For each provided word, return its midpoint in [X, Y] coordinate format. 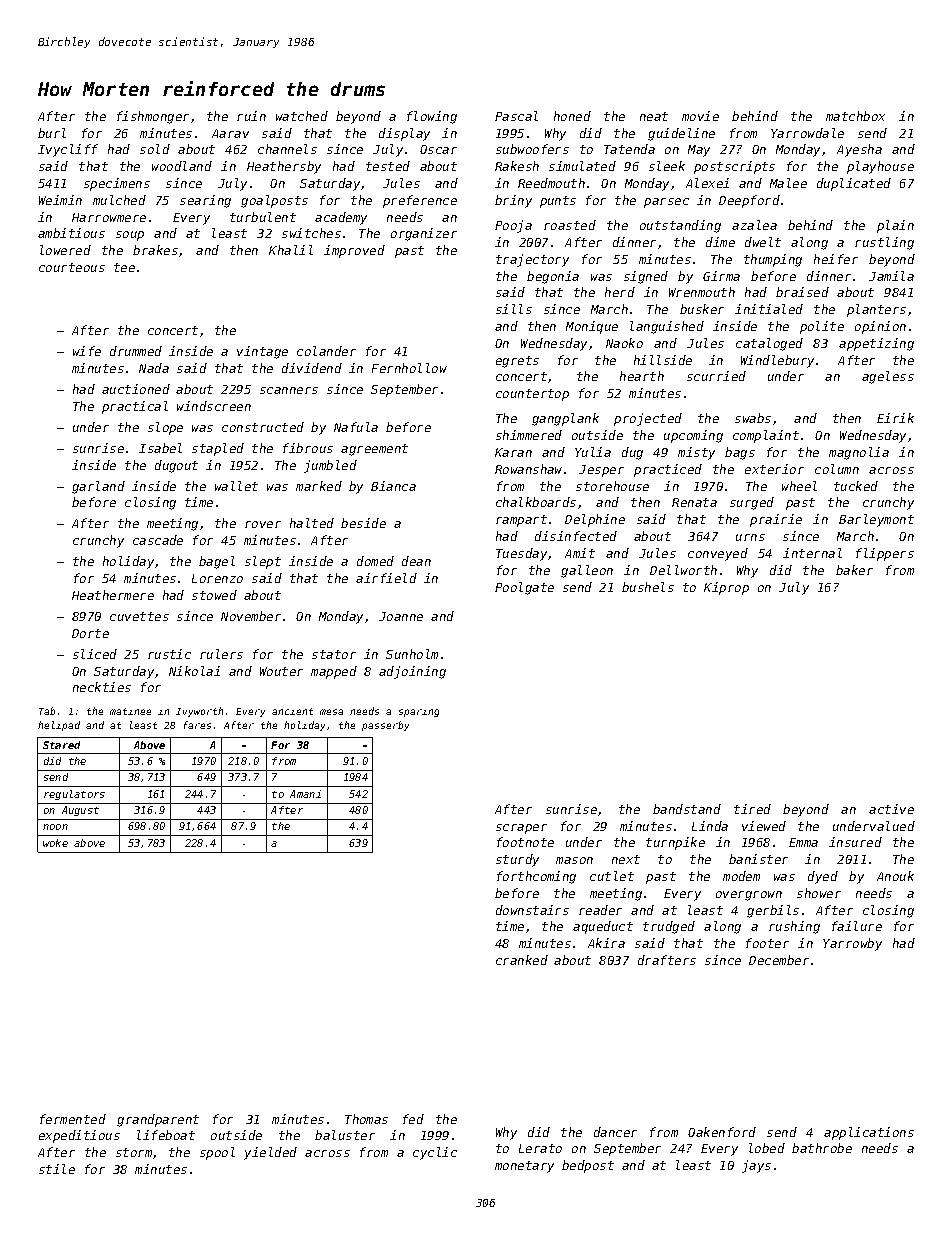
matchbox [855, 116]
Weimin [60, 200]
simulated [582, 166]
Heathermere [113, 595]
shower [819, 893]
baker [854, 570]
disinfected [576, 536]
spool [217, 1153]
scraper [521, 829]
